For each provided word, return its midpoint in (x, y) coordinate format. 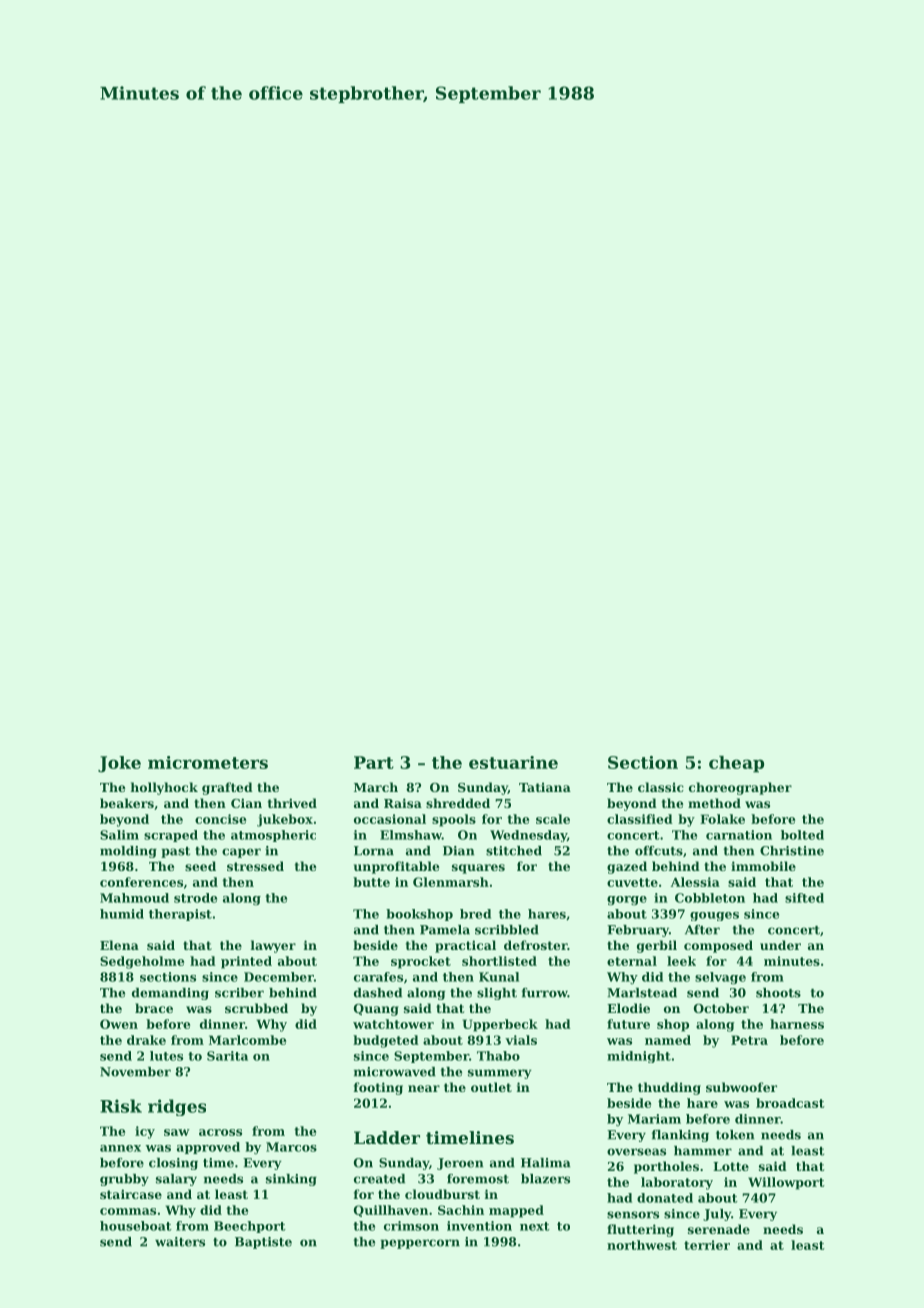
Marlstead (642, 993)
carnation (739, 835)
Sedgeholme (142, 962)
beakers (127, 803)
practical (465, 946)
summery (500, 1074)
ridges (177, 1107)
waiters (180, 1242)
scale (553, 819)
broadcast (790, 1103)
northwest (642, 1245)
